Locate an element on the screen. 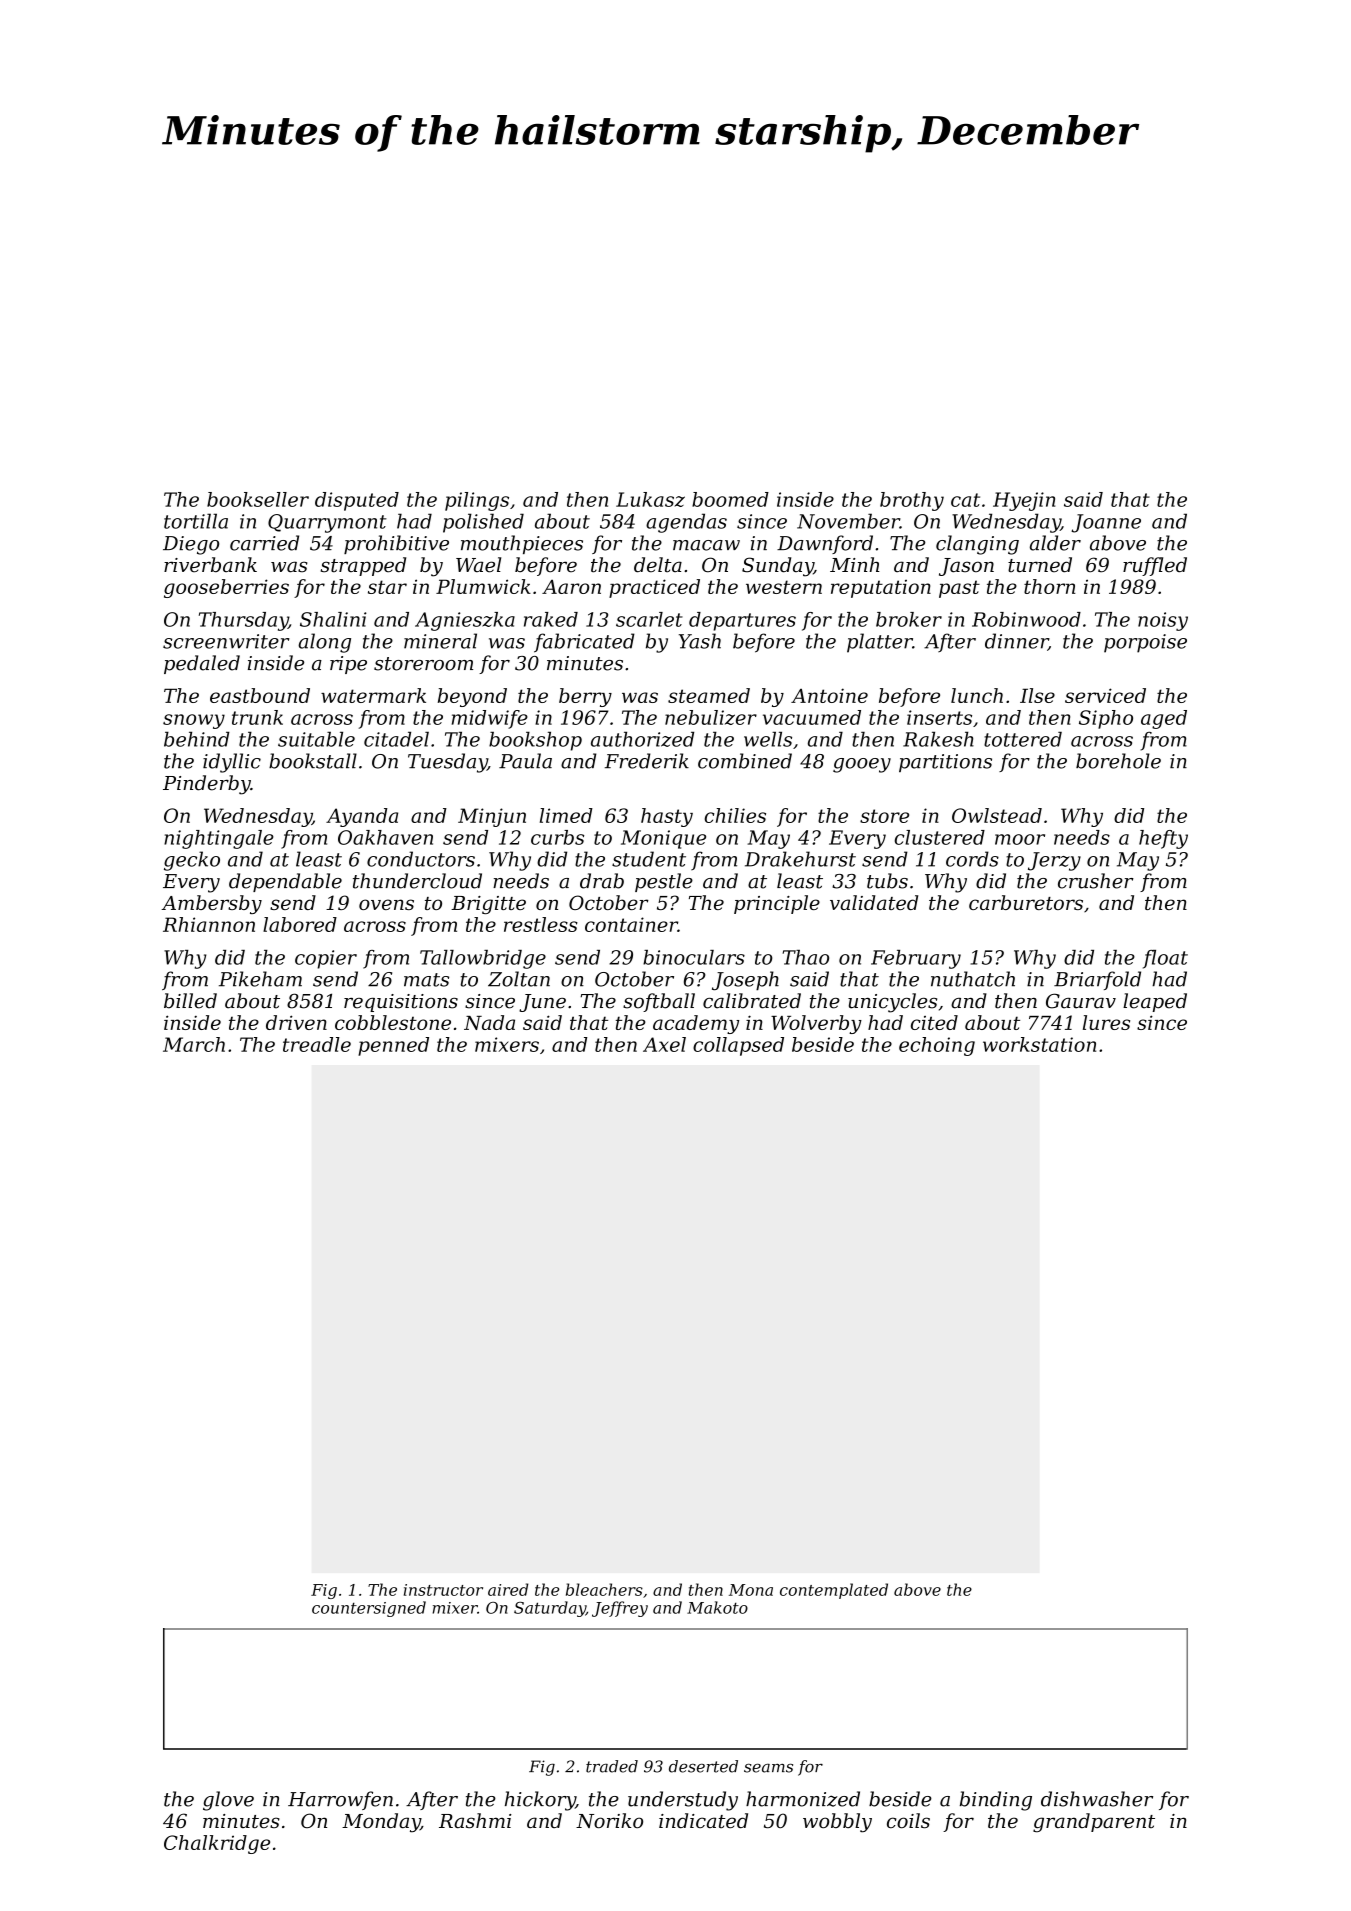 The width and height of the screenshot is (1351, 1911). watermark is located at coordinates (373, 695).
